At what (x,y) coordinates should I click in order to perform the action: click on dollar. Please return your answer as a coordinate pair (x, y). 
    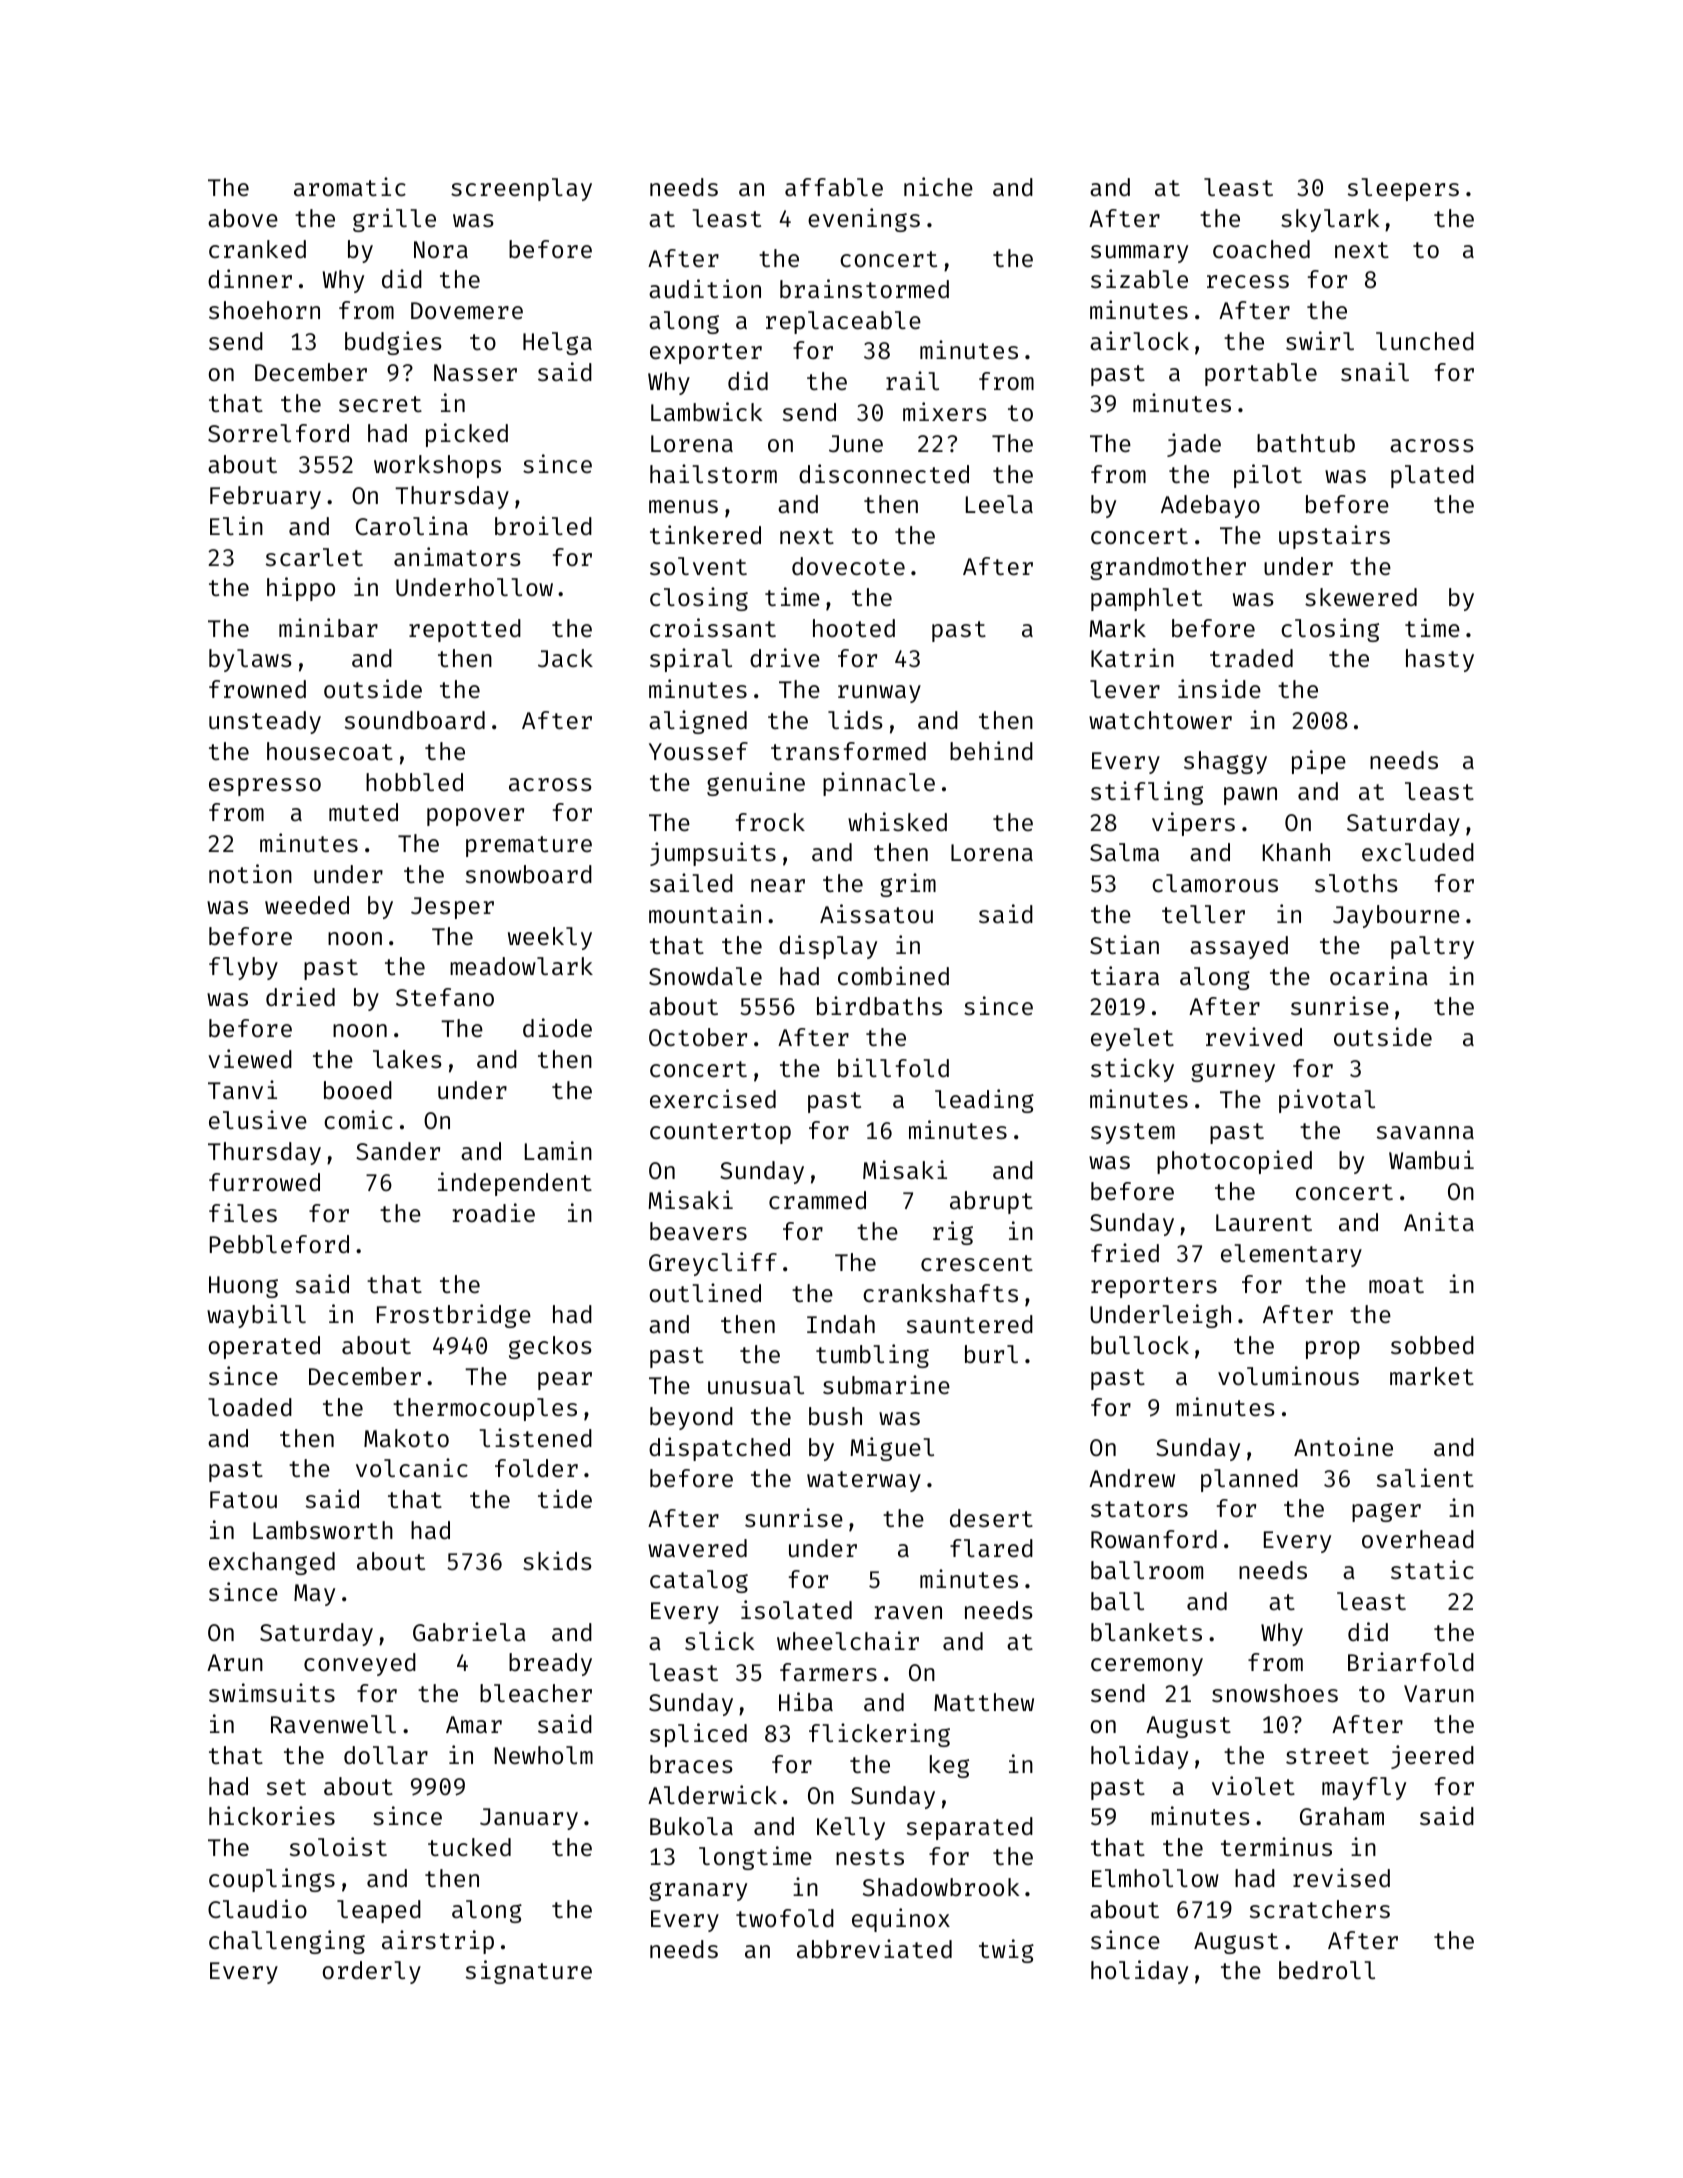
    Looking at the image, I should click on (386, 1755).
